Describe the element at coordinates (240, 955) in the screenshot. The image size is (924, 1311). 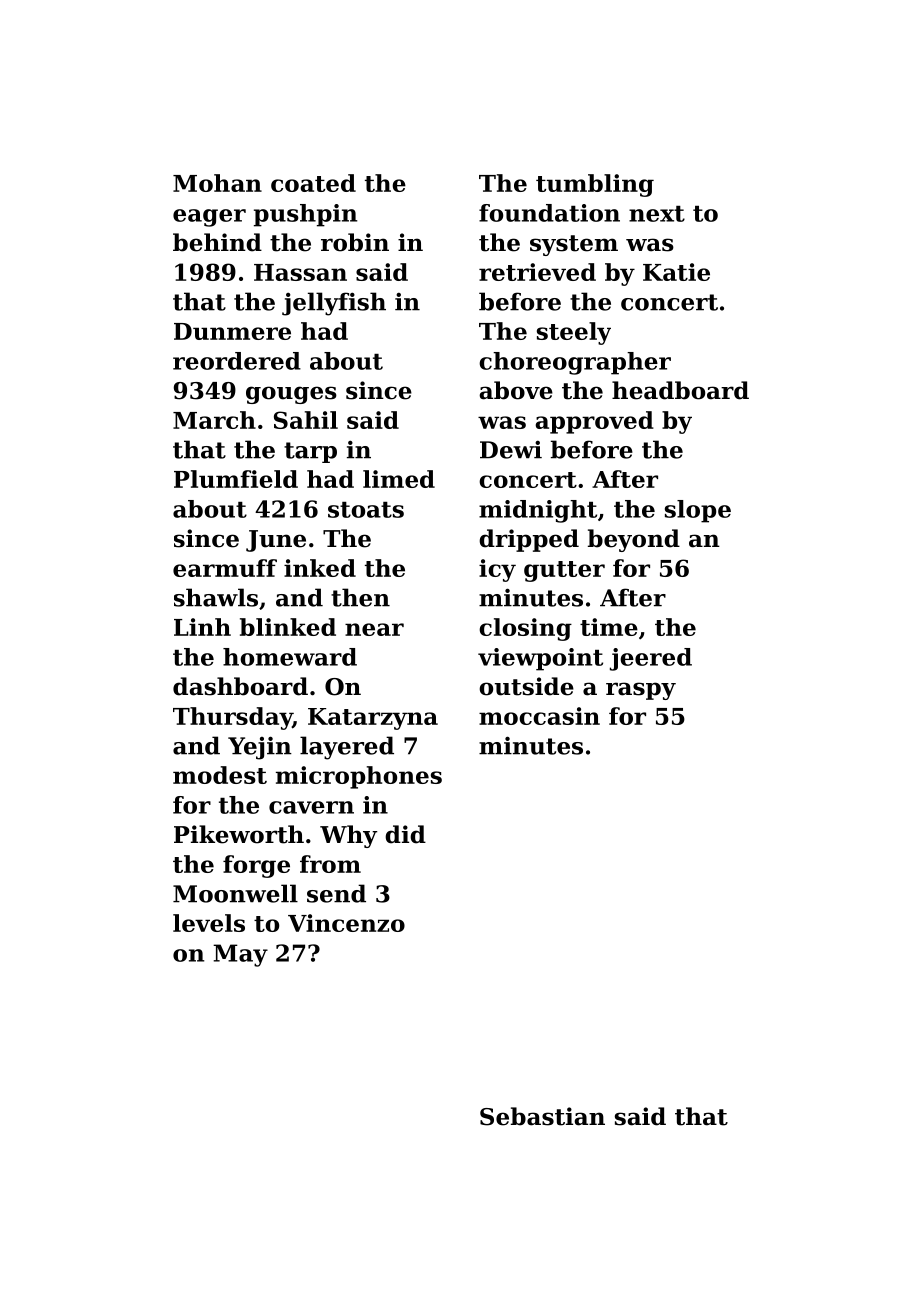
I see `May` at that location.
